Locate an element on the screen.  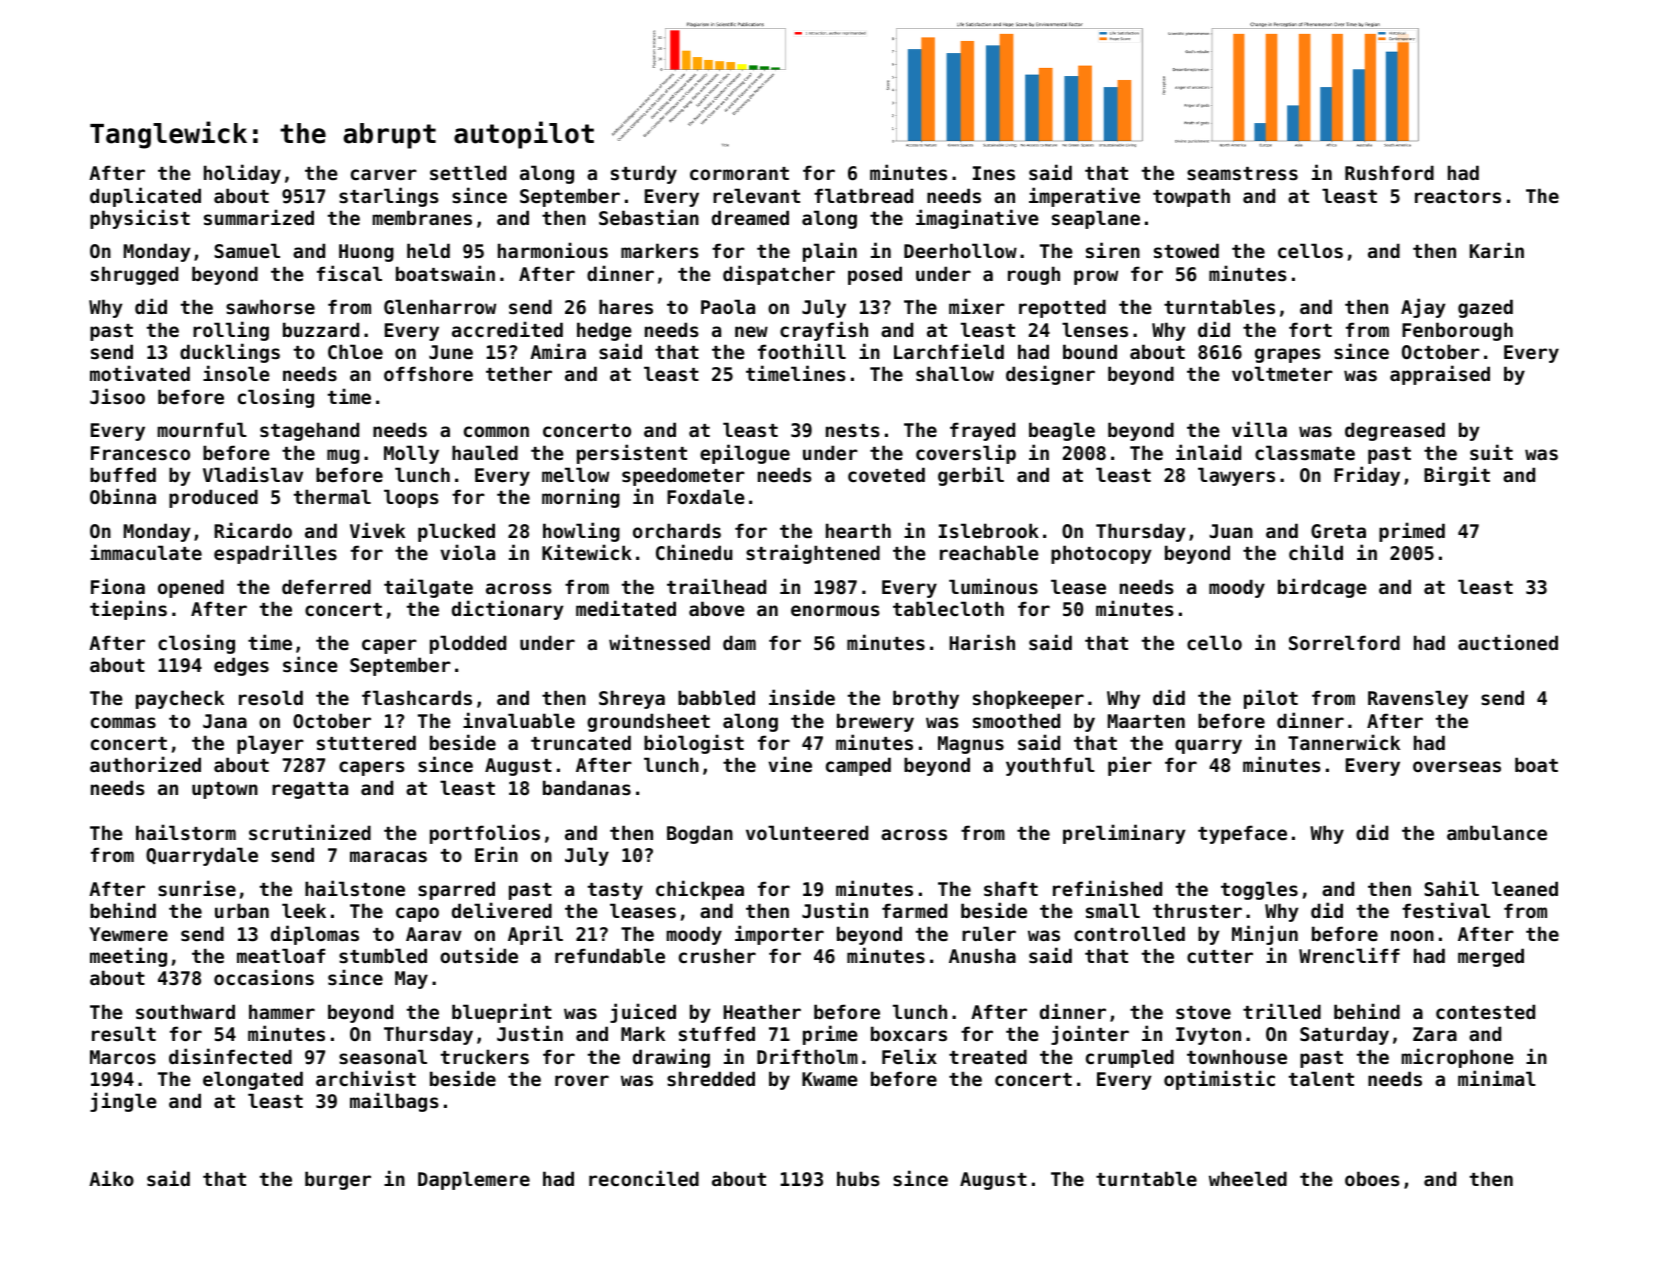
Sorrelford is located at coordinates (1344, 642).
